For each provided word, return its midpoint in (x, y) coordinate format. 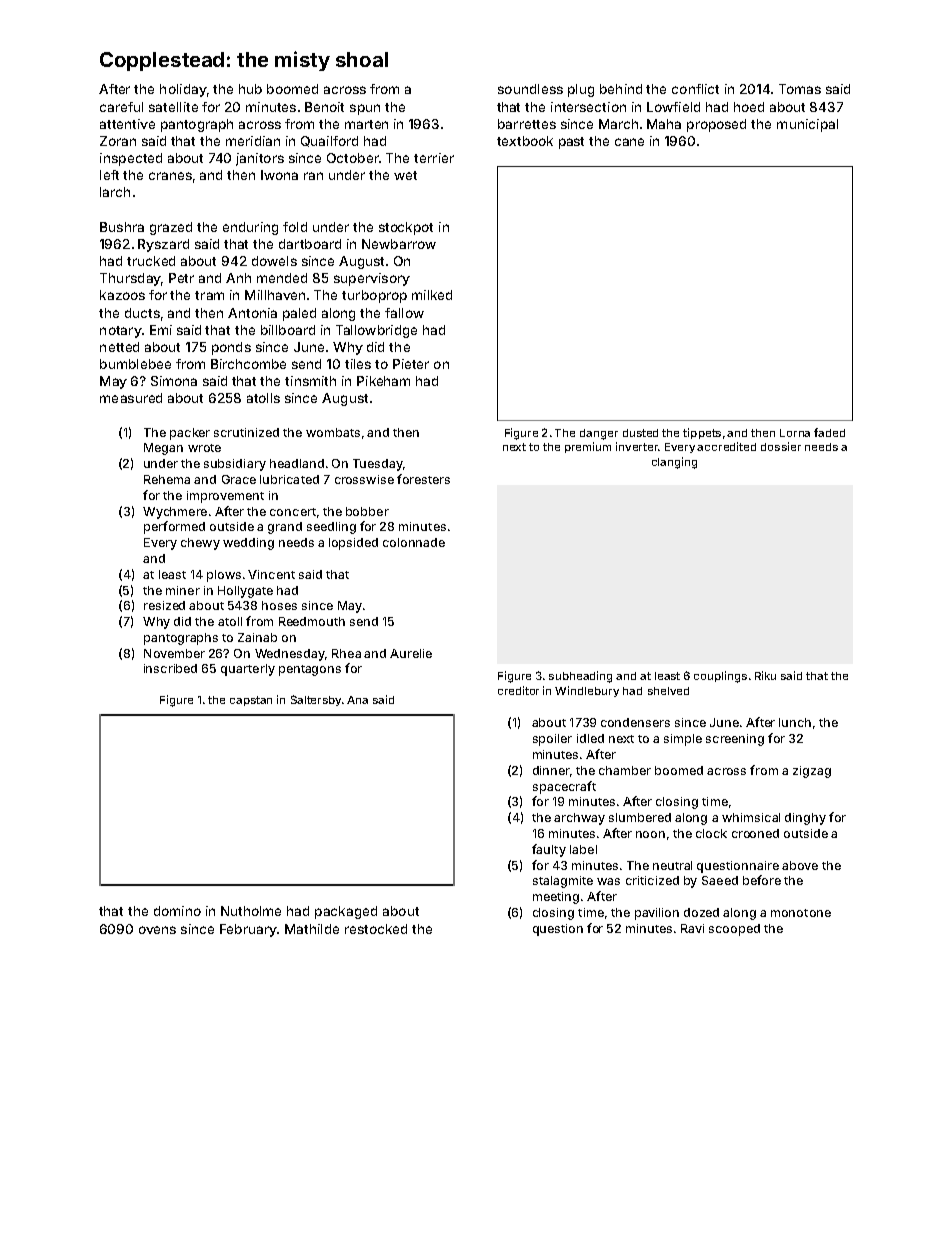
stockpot (406, 228)
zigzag (812, 772)
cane (629, 142)
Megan (163, 449)
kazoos (122, 295)
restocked (376, 929)
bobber (367, 511)
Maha (664, 124)
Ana (357, 700)
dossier (781, 446)
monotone (801, 913)
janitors (260, 159)
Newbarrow (399, 244)
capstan (251, 701)
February (248, 930)
